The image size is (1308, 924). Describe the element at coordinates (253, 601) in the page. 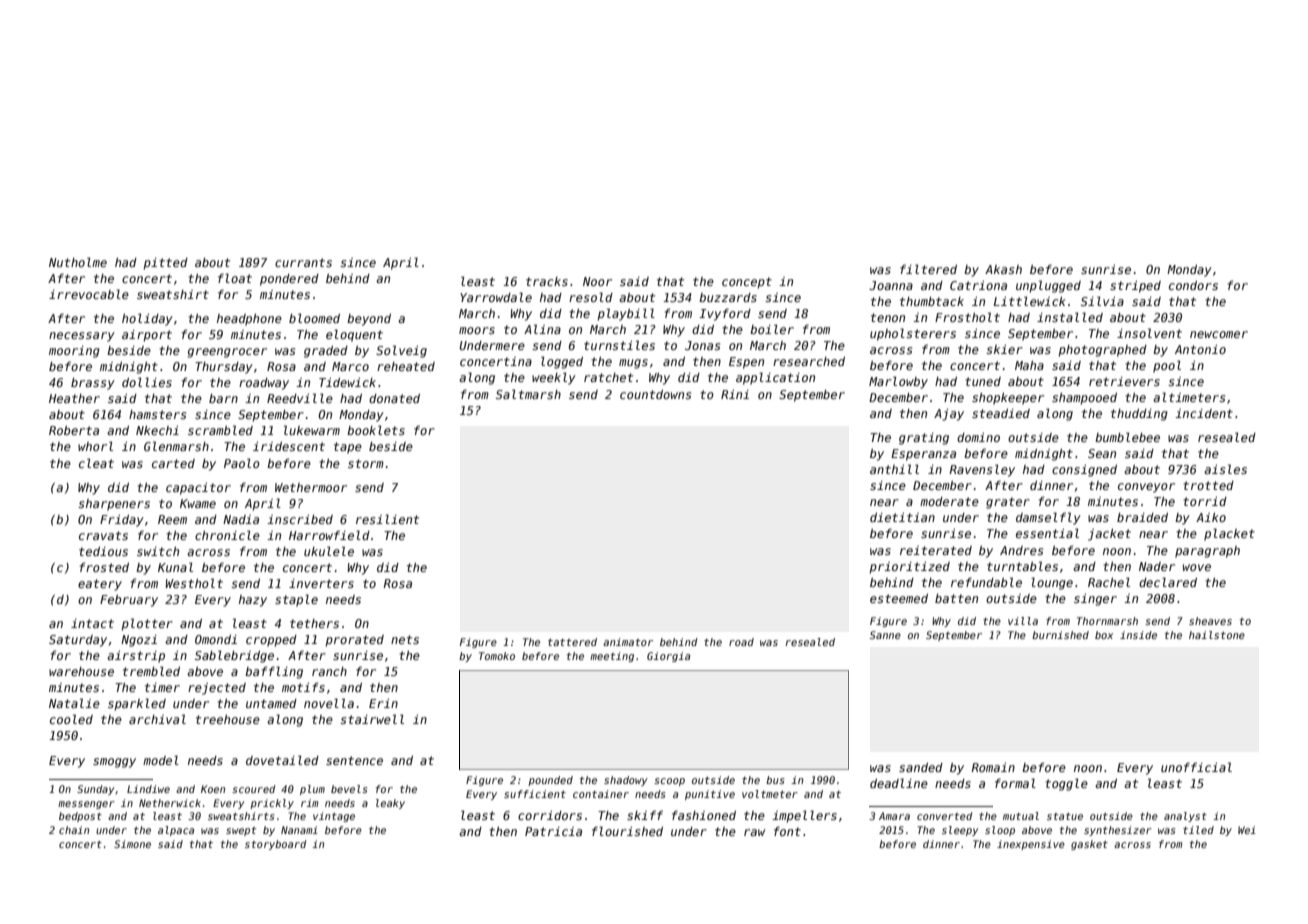

I see `hazy` at that location.
